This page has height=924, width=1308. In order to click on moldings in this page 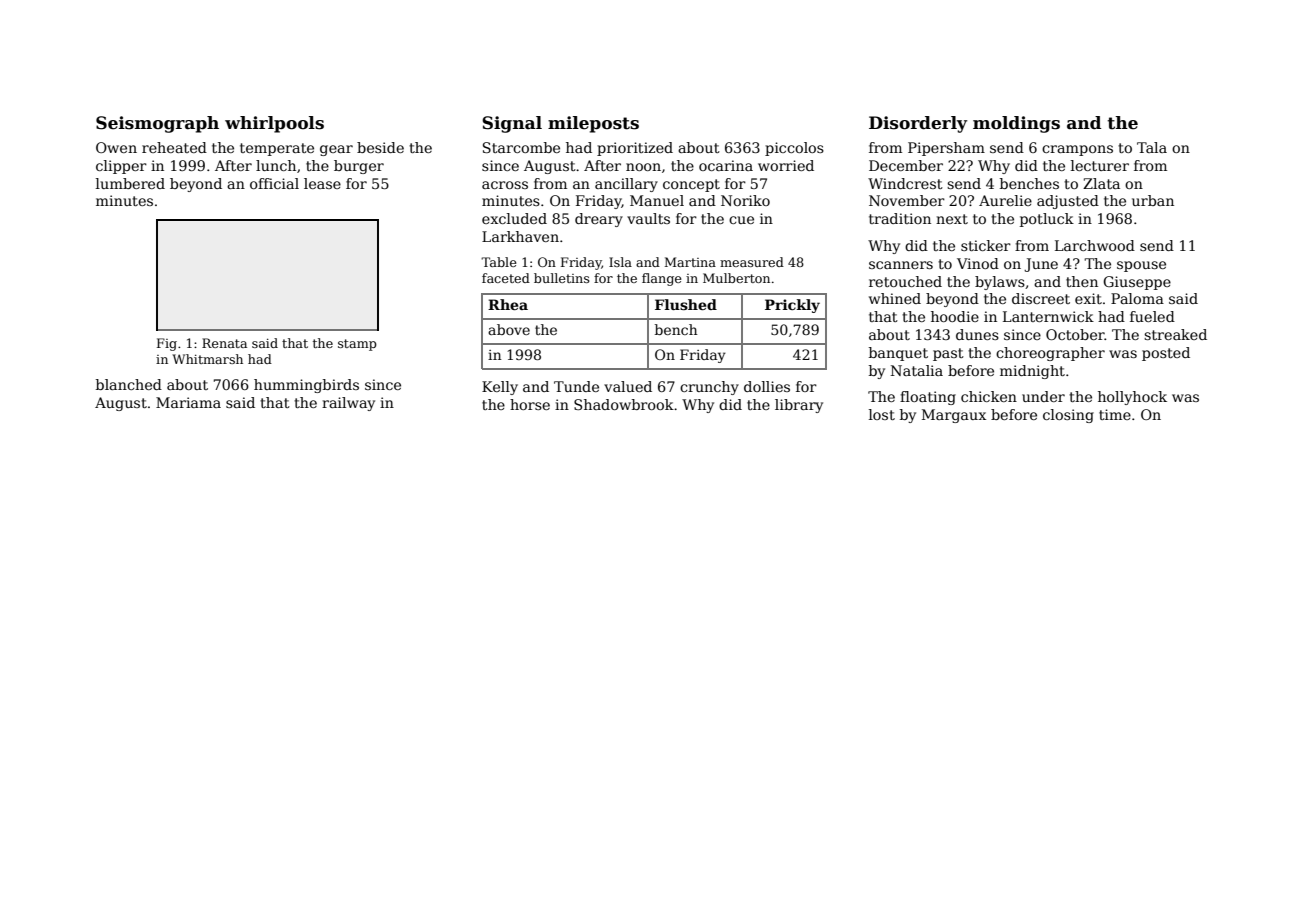, I will do `click(1016, 124)`.
